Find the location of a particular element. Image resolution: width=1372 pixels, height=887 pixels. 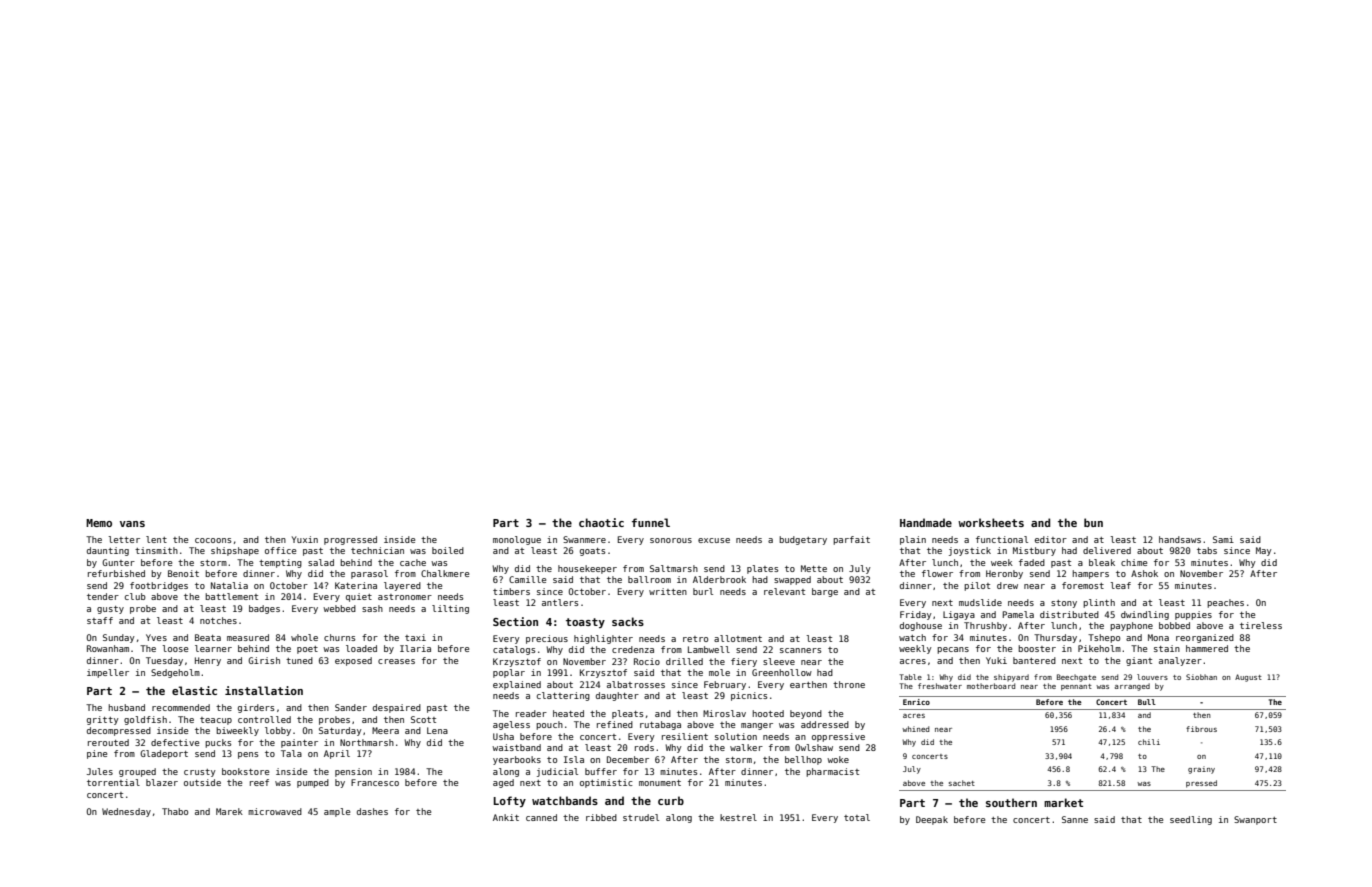

Scott is located at coordinates (423, 719).
